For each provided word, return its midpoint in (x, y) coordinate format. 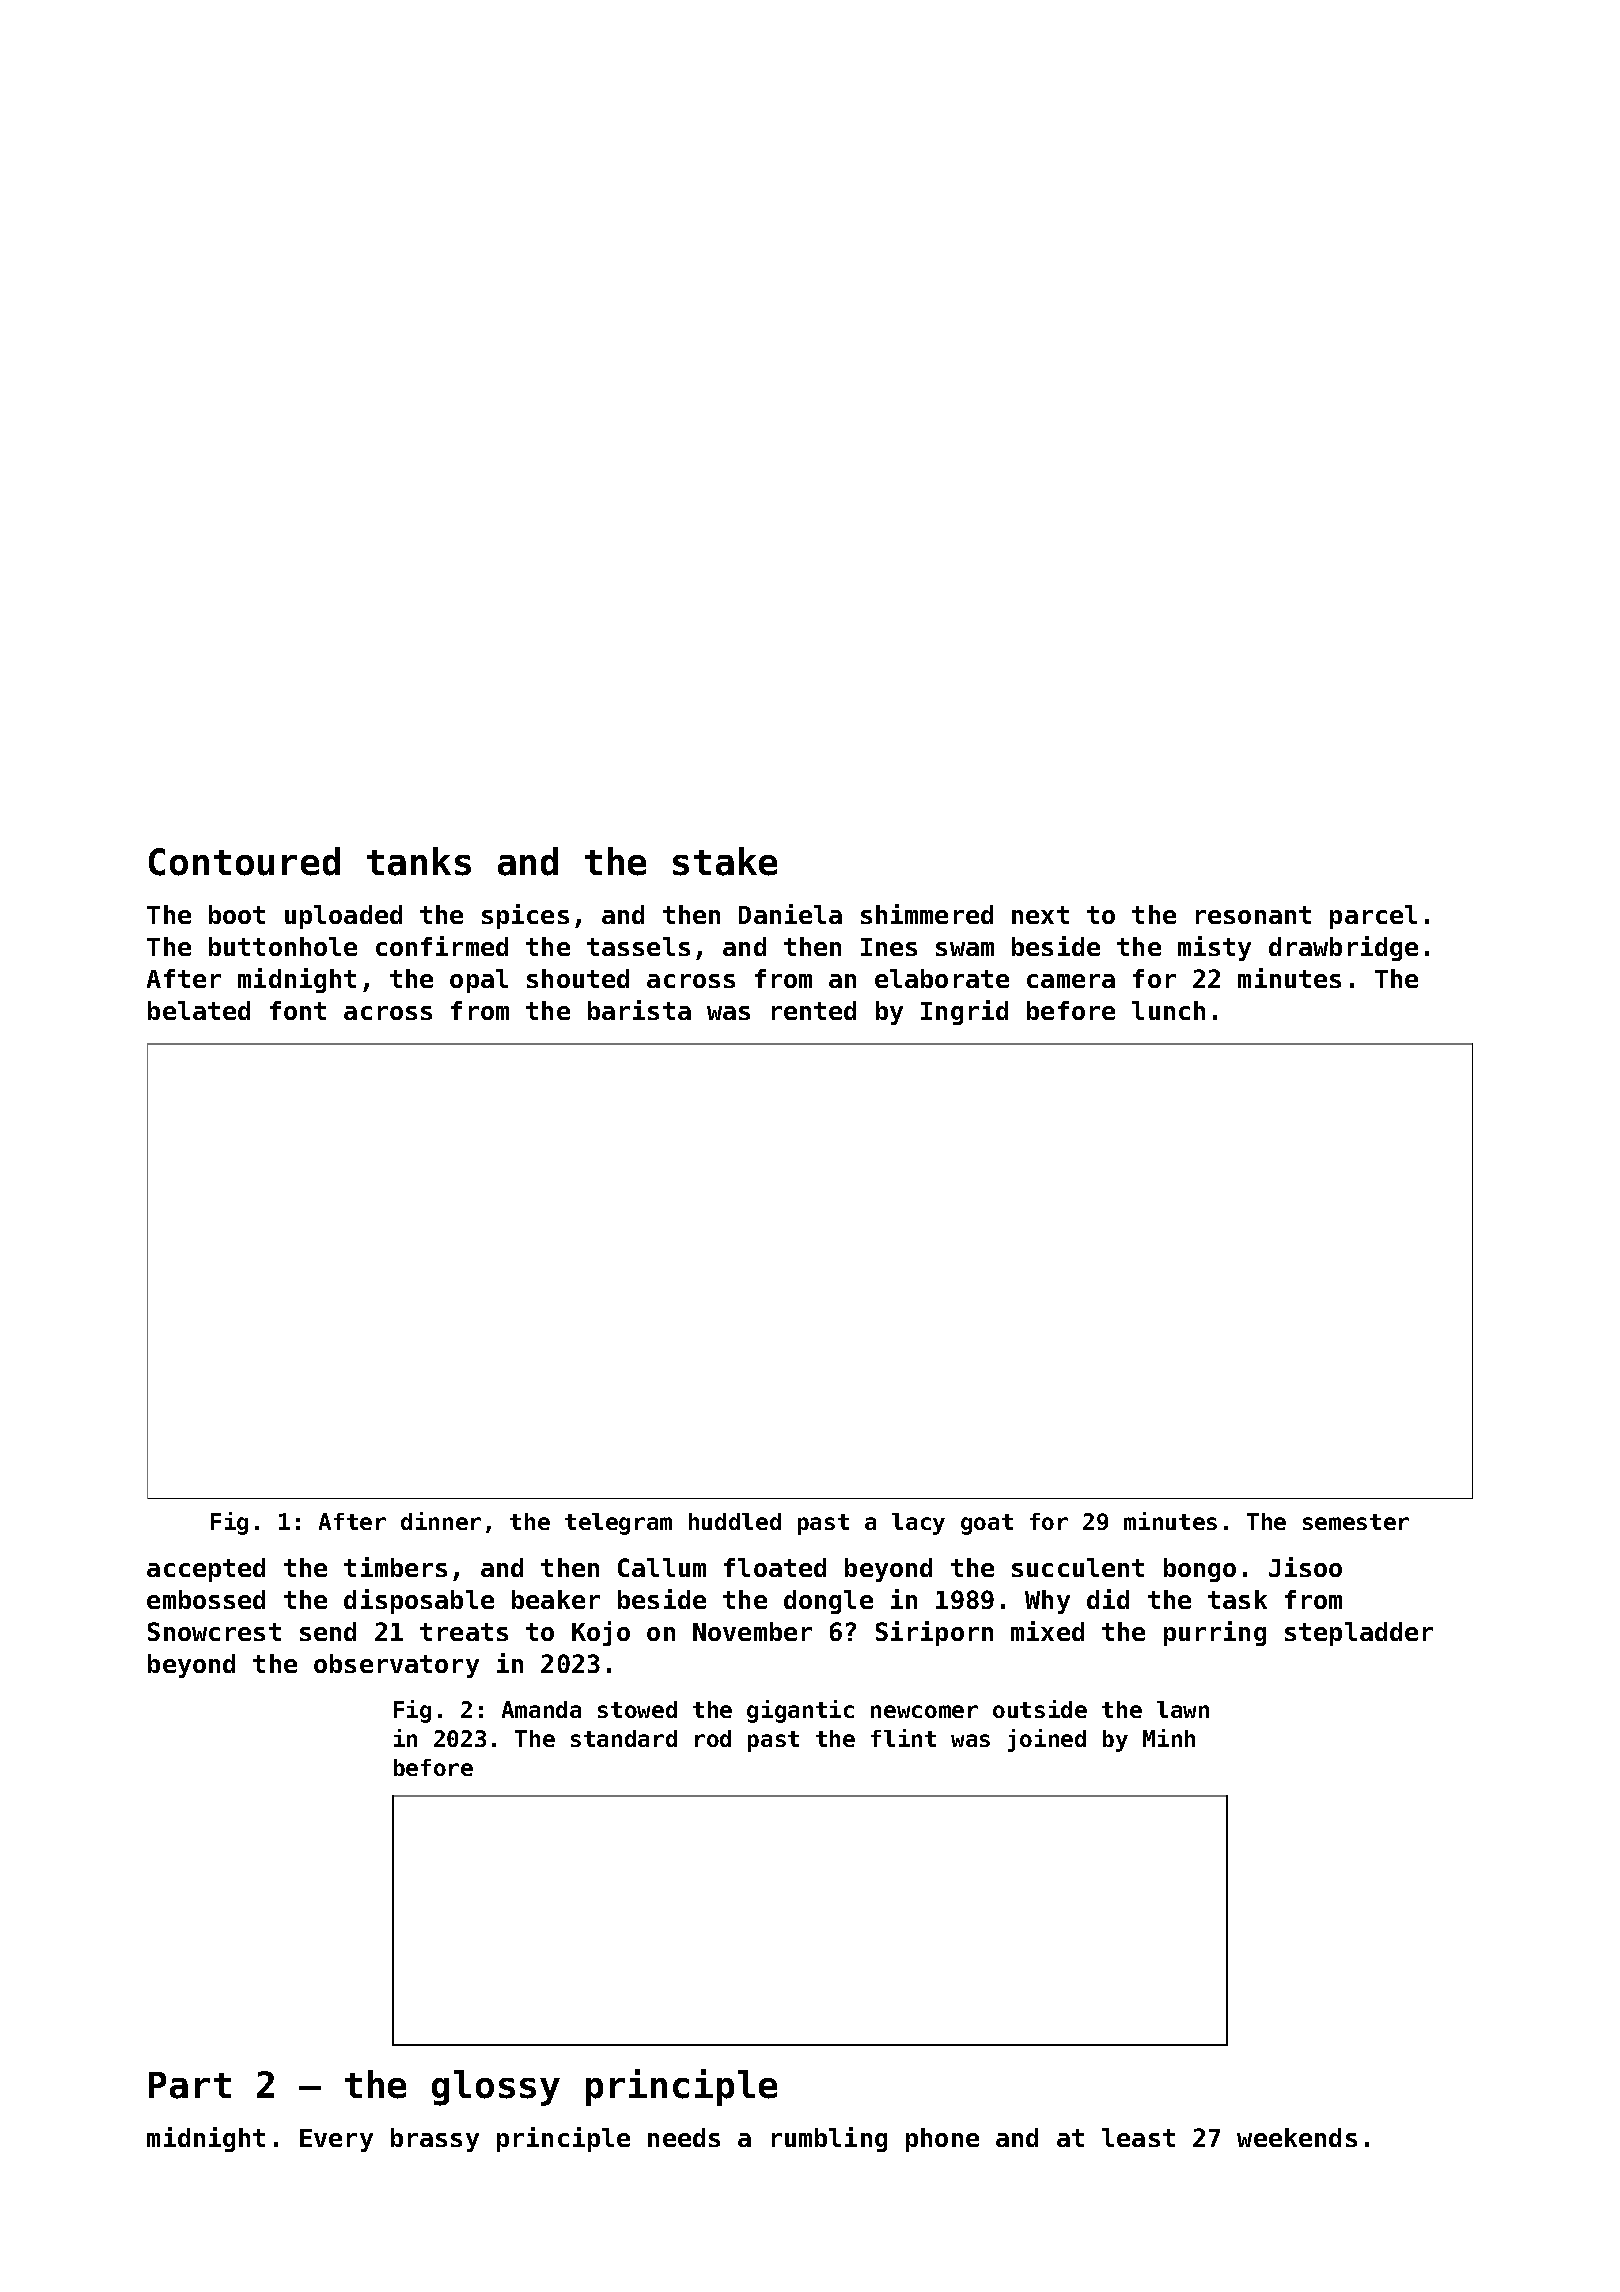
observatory (396, 1666)
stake (725, 861)
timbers (395, 1567)
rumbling (829, 2139)
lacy (918, 1524)
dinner (441, 1521)
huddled (735, 1521)
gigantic (800, 1711)
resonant (1253, 915)
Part (190, 2085)
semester (1356, 1522)
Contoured (244, 861)
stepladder (1359, 1634)
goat (987, 1524)
